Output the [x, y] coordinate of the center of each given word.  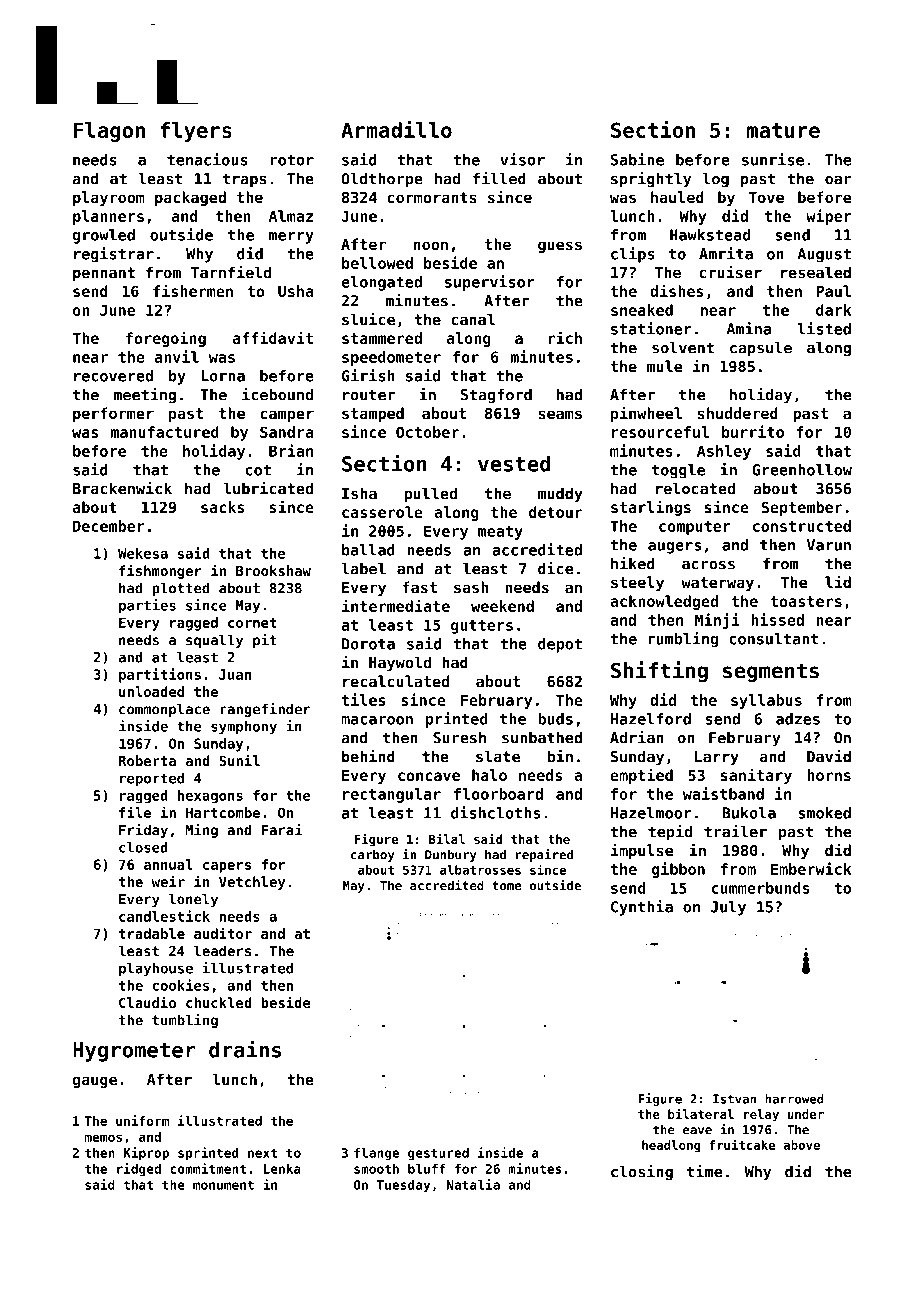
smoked [824, 813]
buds [555, 719]
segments [771, 672]
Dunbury [451, 856]
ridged [139, 1170]
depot [560, 645]
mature [783, 130]
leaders [222, 951]
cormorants [432, 197]
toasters [806, 601]
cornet [252, 623]
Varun [829, 545]
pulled [430, 495]
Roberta [147, 760]
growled [104, 236]
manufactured [165, 432]
